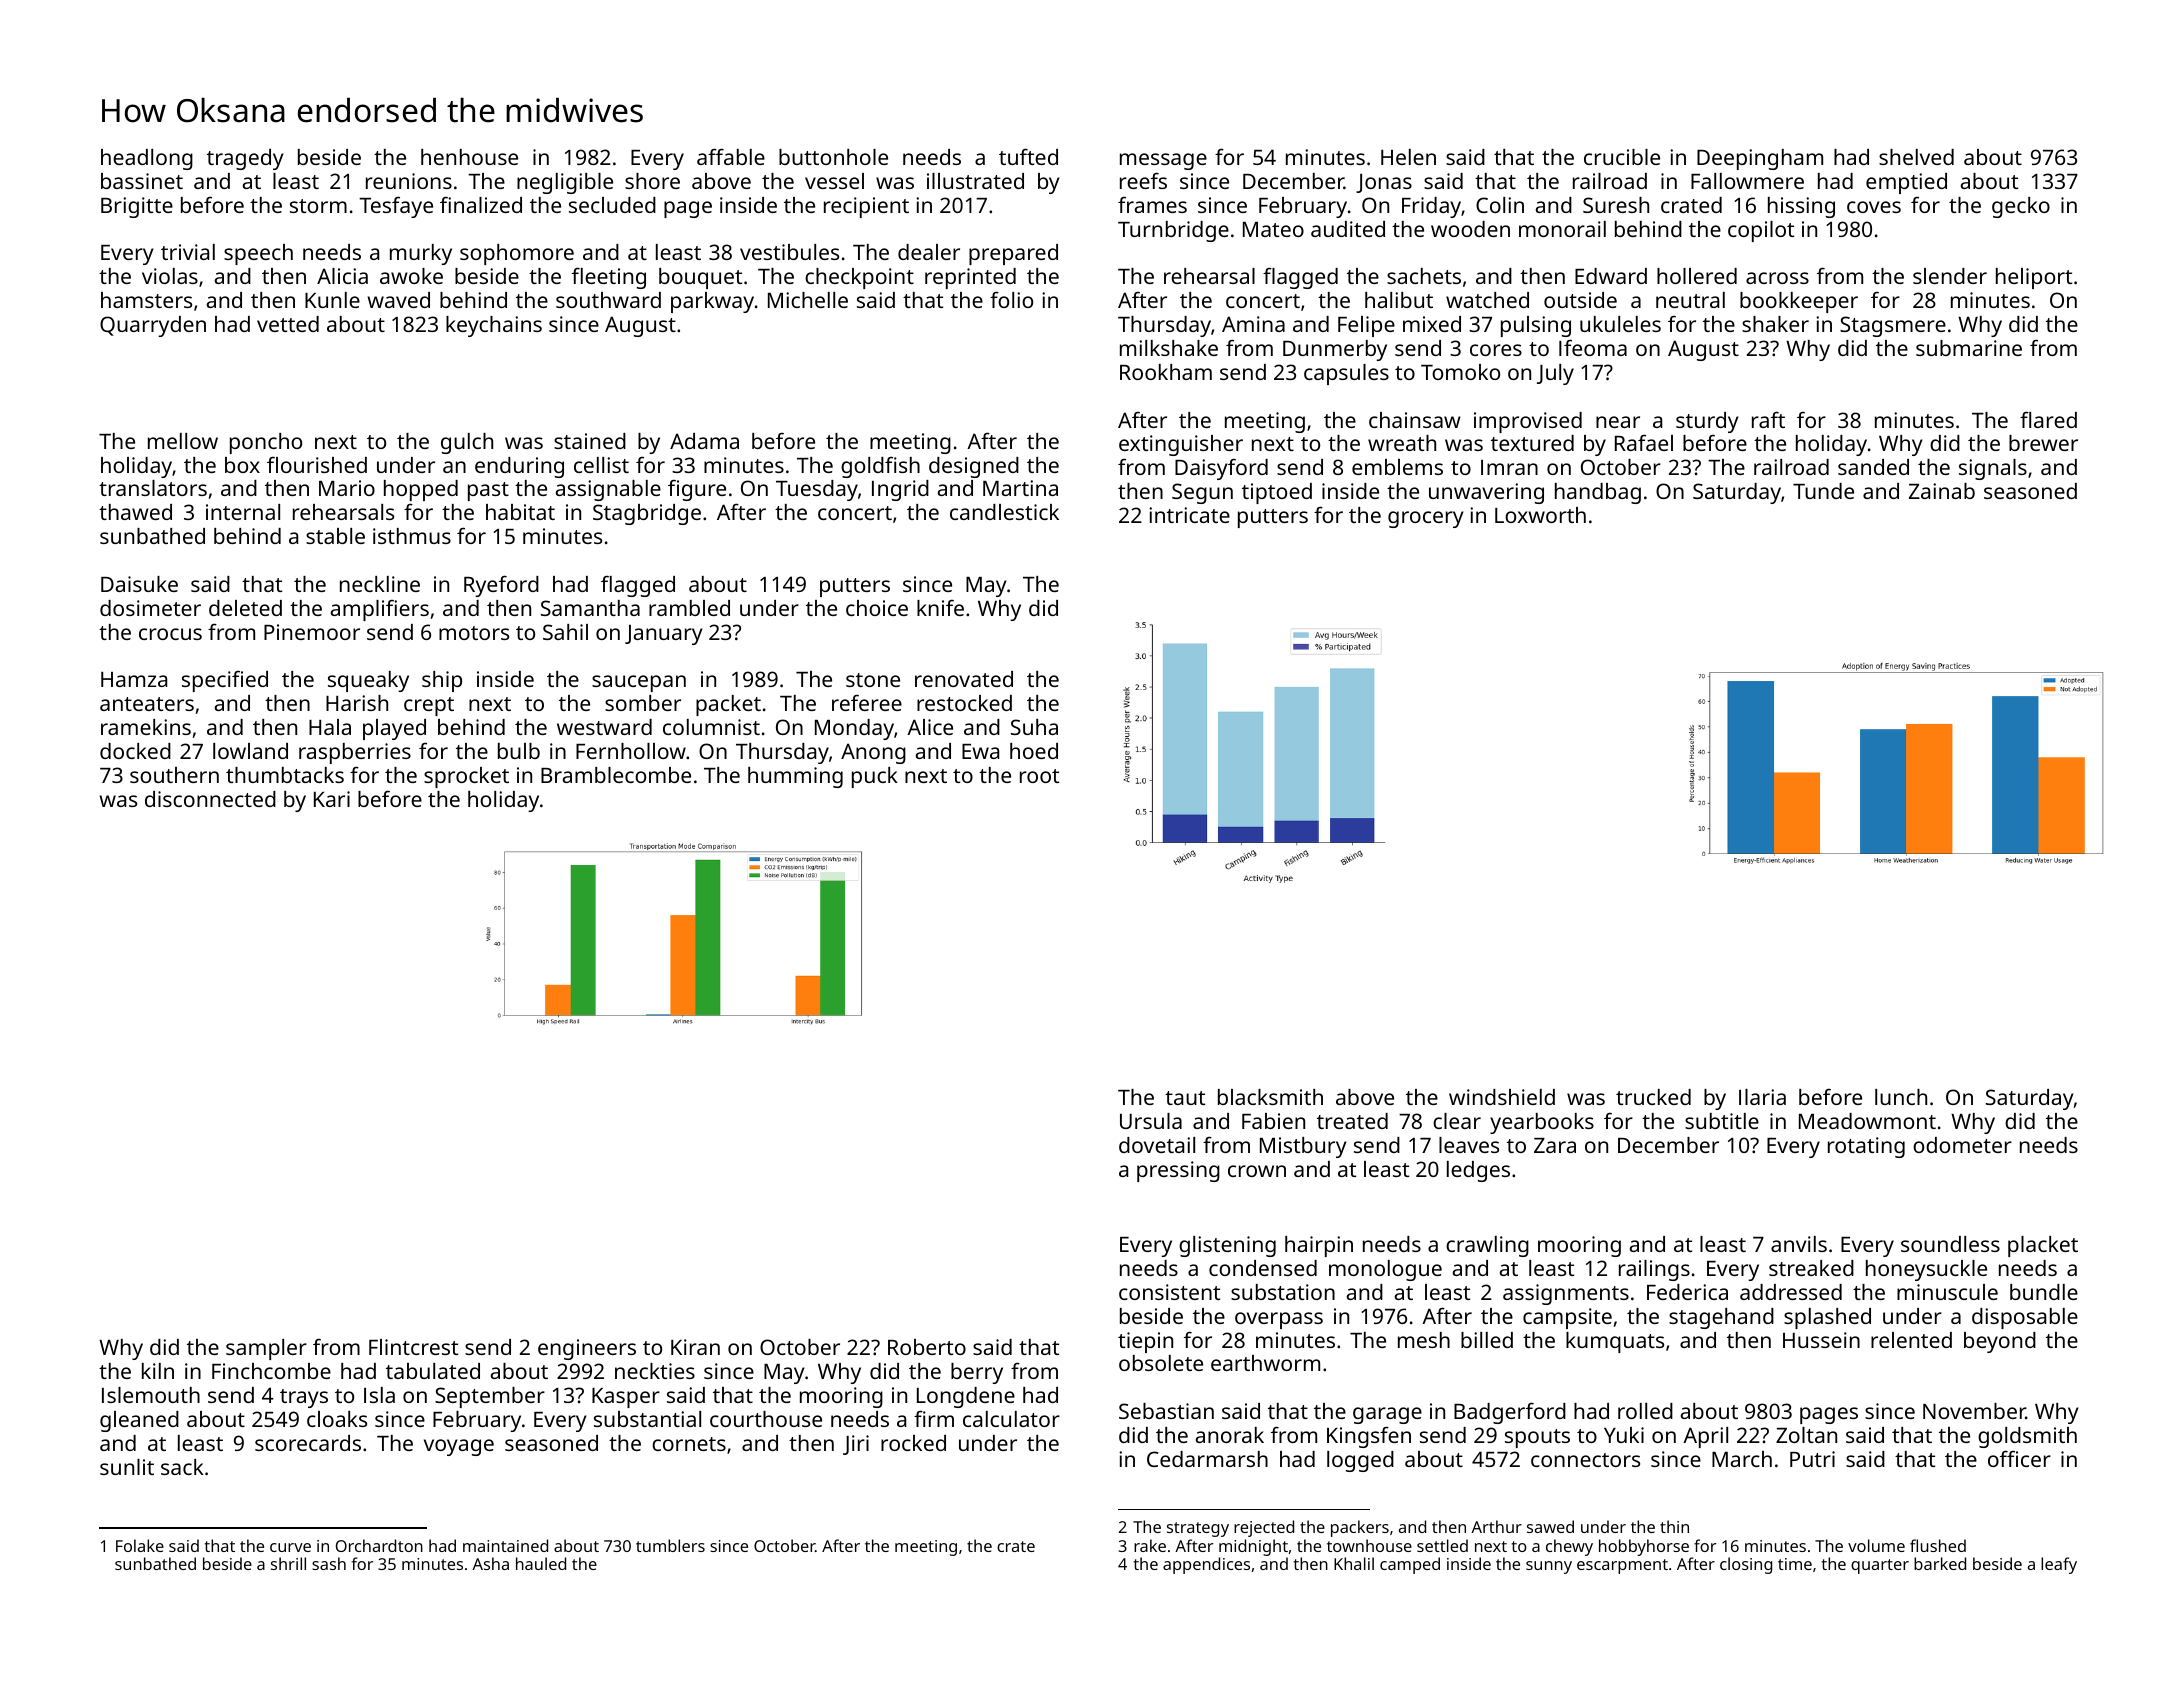  What do you see at coordinates (1762, 1097) in the page?
I see `Ilaria` at bounding box center [1762, 1097].
